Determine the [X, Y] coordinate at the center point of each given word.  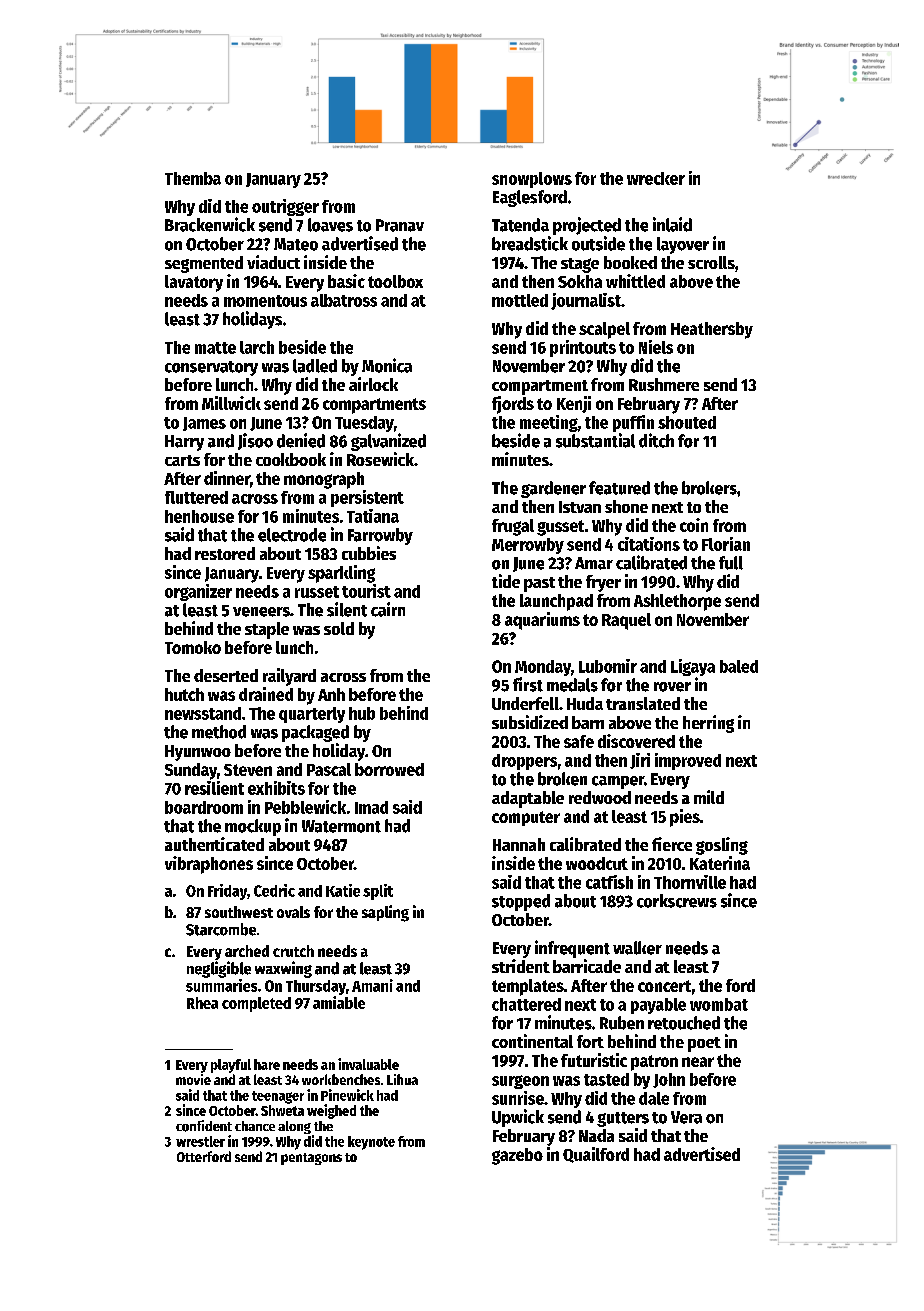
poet [704, 1044]
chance [255, 1126]
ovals [293, 912]
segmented [204, 264]
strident [521, 966]
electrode [292, 535]
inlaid [672, 224]
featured [619, 488]
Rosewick [380, 459]
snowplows [532, 180]
